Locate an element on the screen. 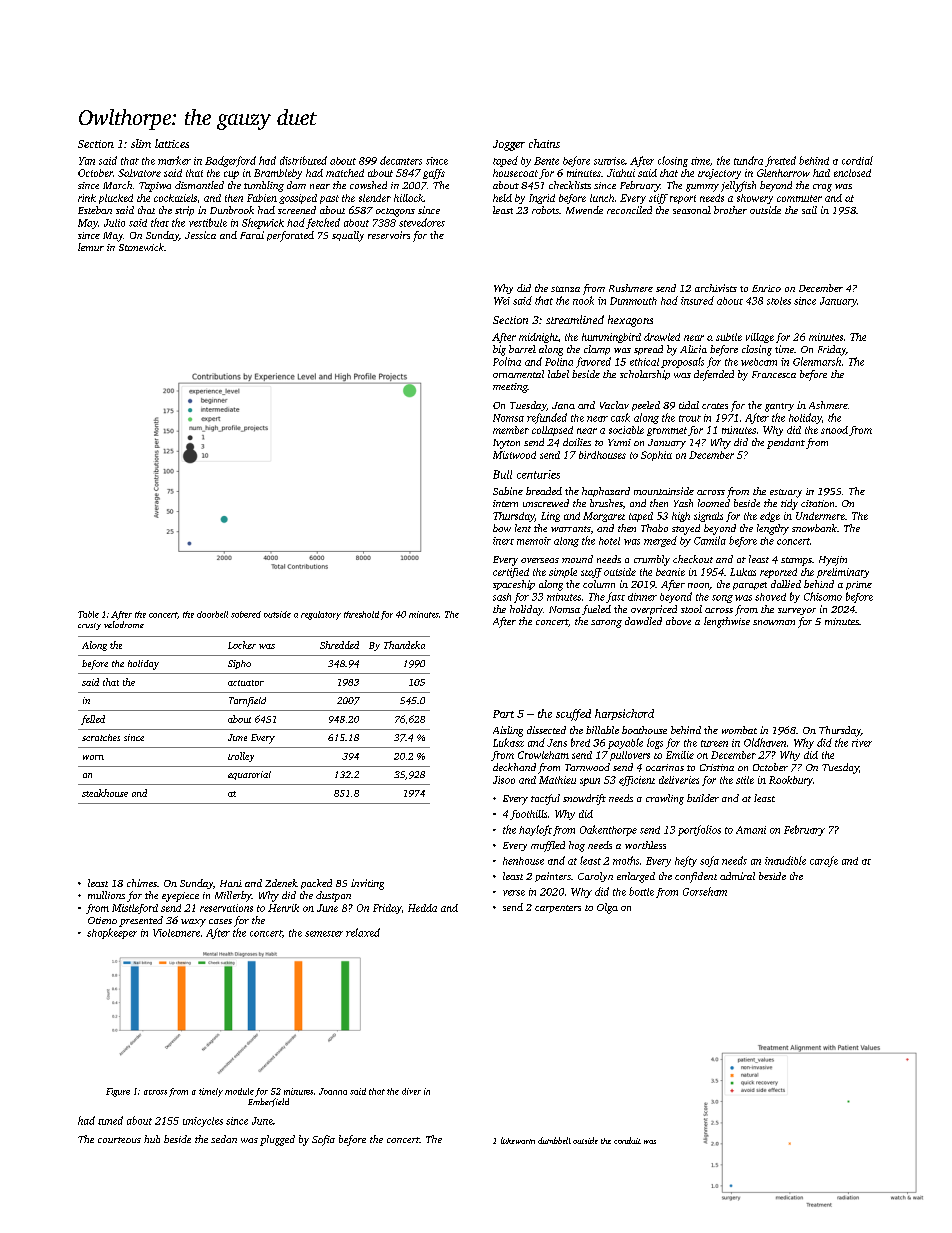  lattices is located at coordinates (172, 143).
